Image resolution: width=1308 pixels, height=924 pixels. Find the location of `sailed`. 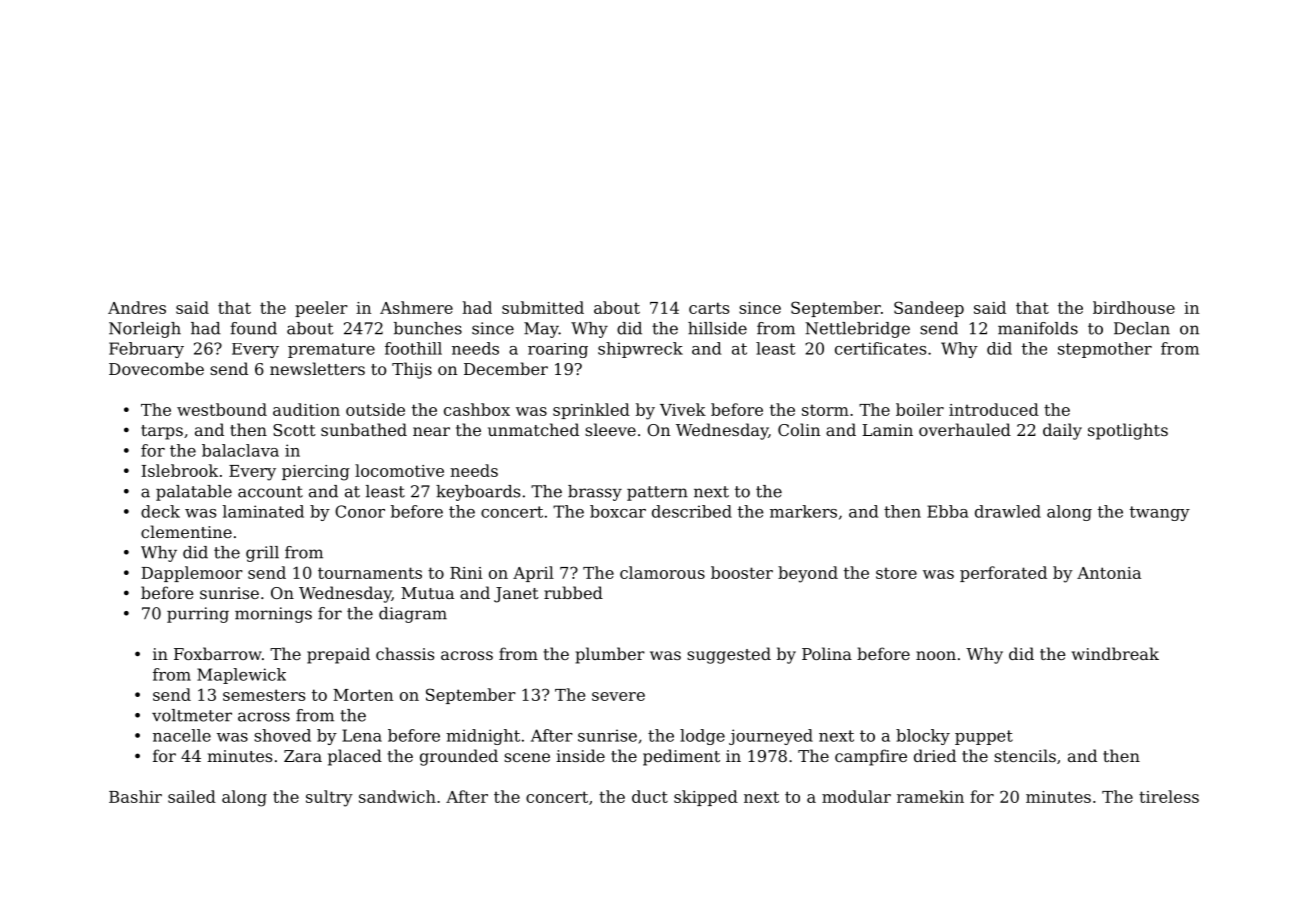

sailed is located at coordinates (192, 796).
